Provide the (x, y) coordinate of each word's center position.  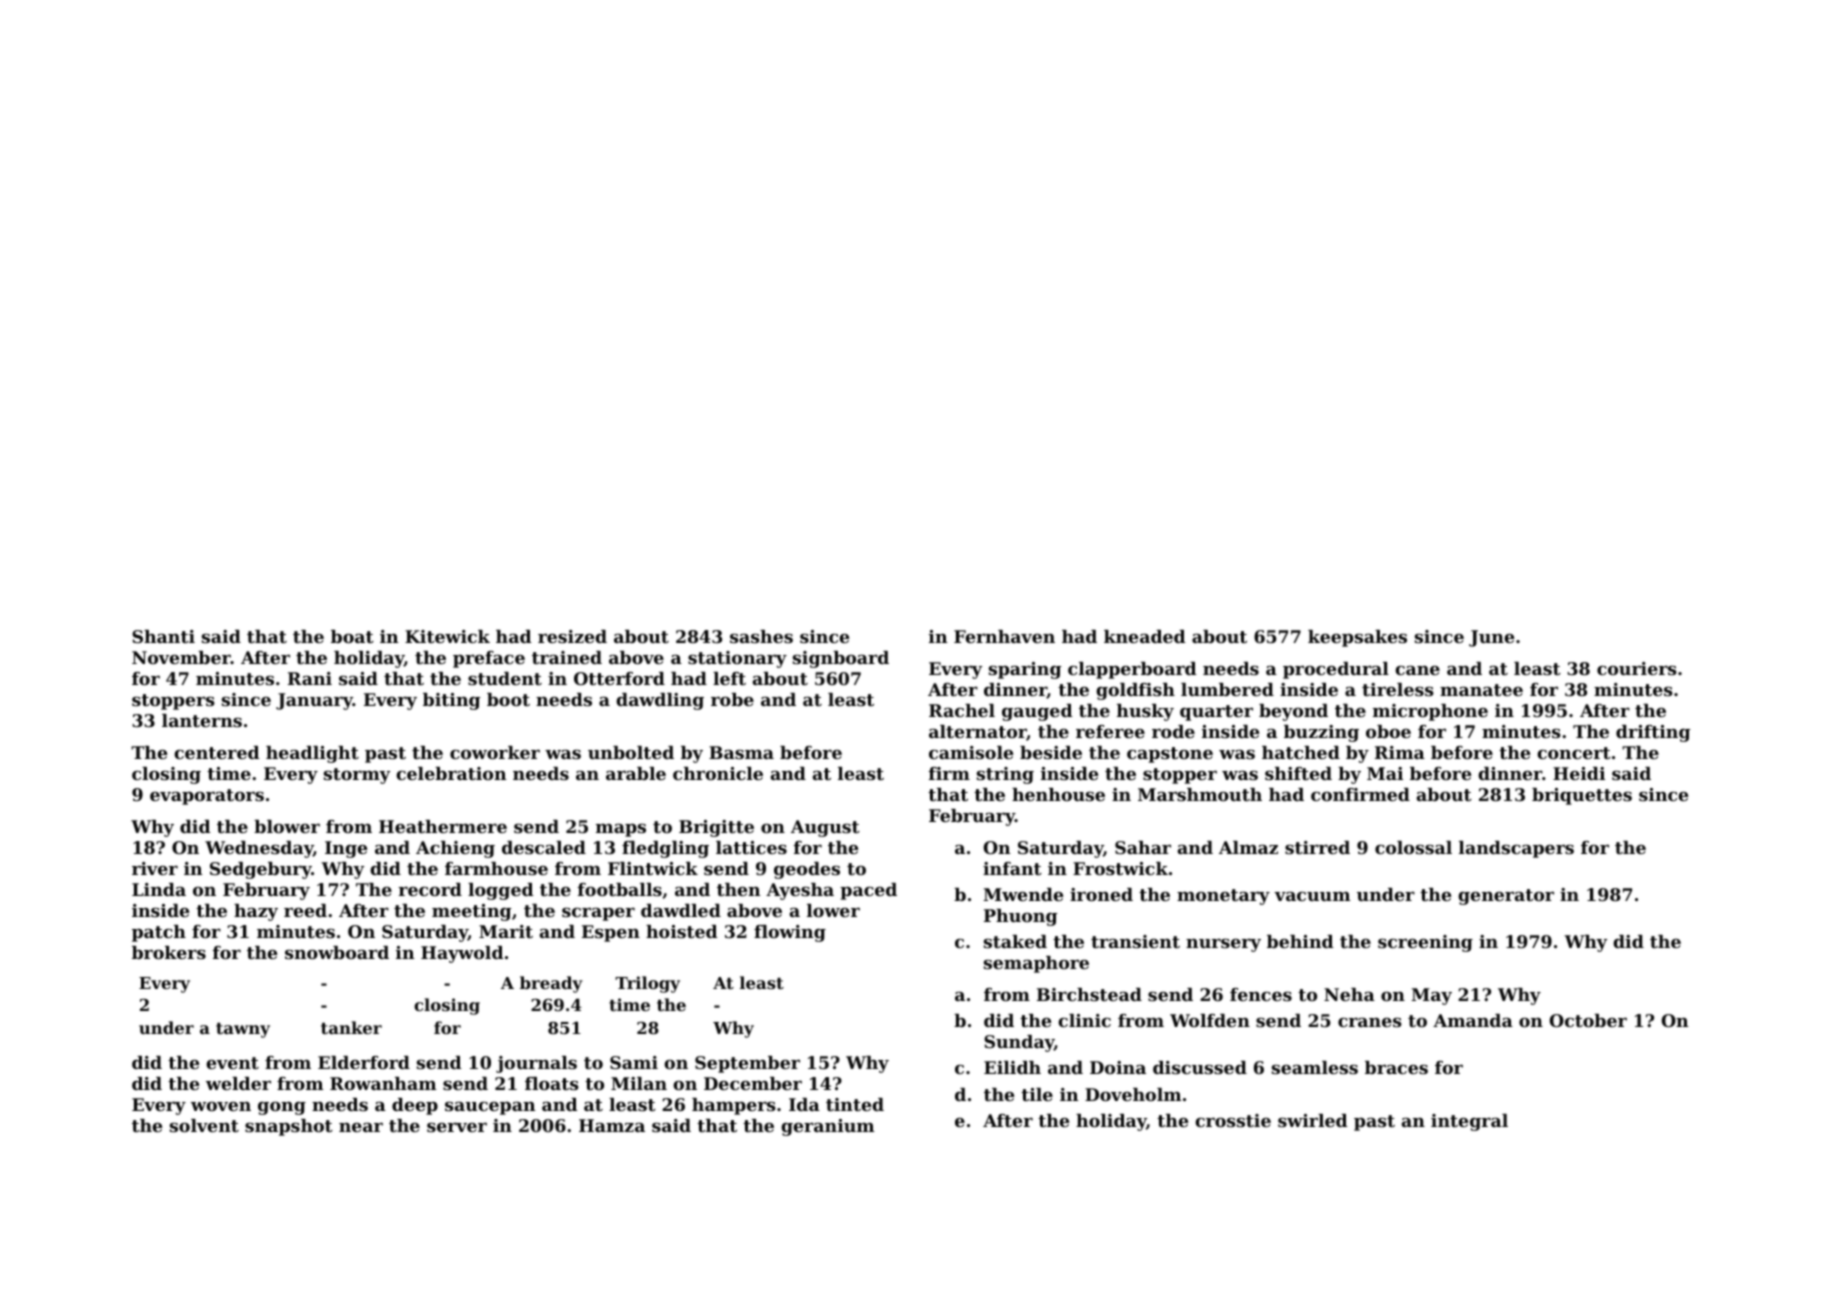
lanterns (202, 720)
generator (1506, 897)
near (361, 1127)
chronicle (718, 773)
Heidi (1579, 773)
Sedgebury (261, 870)
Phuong (1020, 917)
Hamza (612, 1125)
